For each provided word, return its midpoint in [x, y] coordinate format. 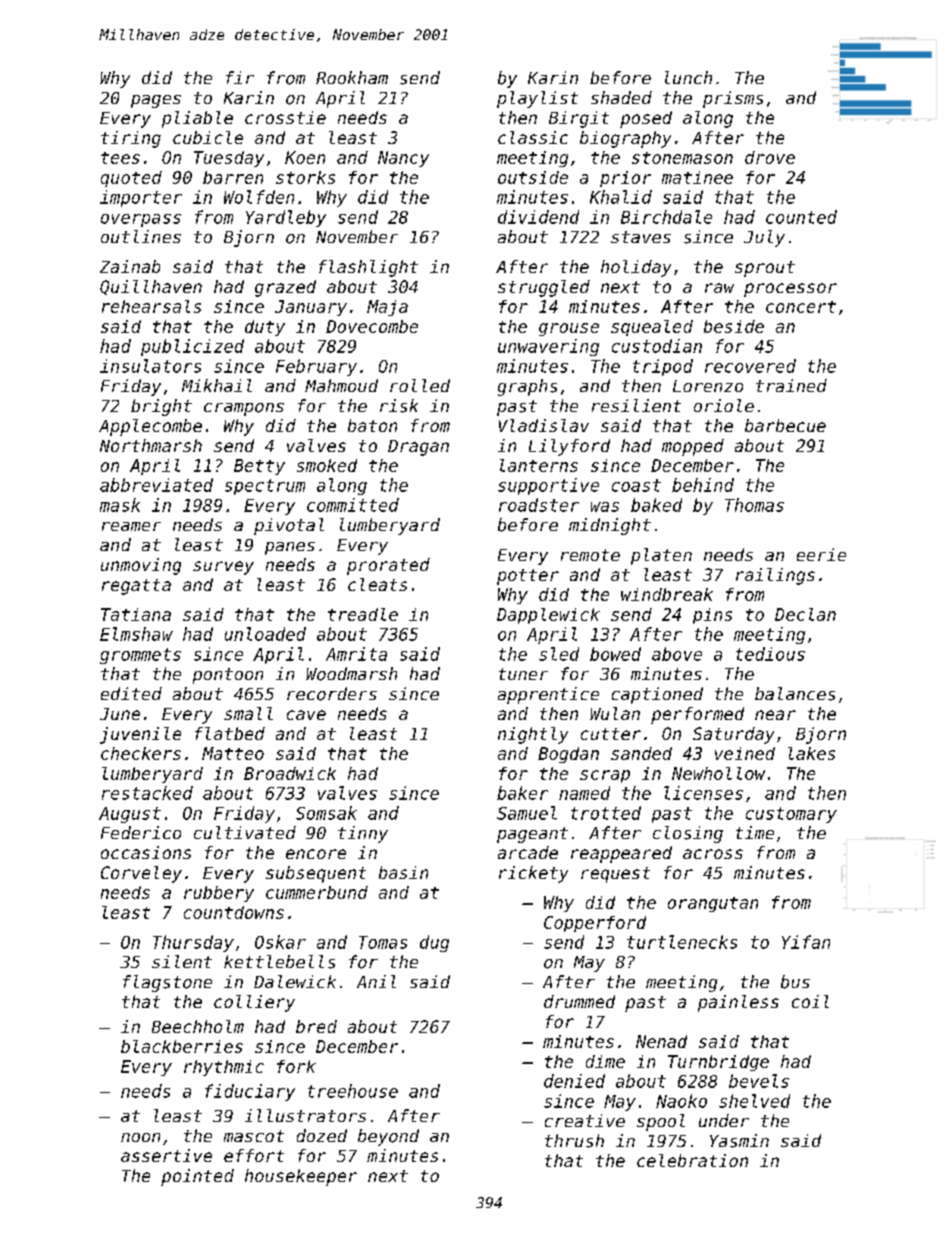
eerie [821, 554]
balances [795, 694]
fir [240, 77]
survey [223, 568]
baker [522, 793]
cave [306, 715]
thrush [574, 1141]
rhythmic [224, 1068]
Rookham [352, 77]
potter [528, 577]
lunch [688, 77]
